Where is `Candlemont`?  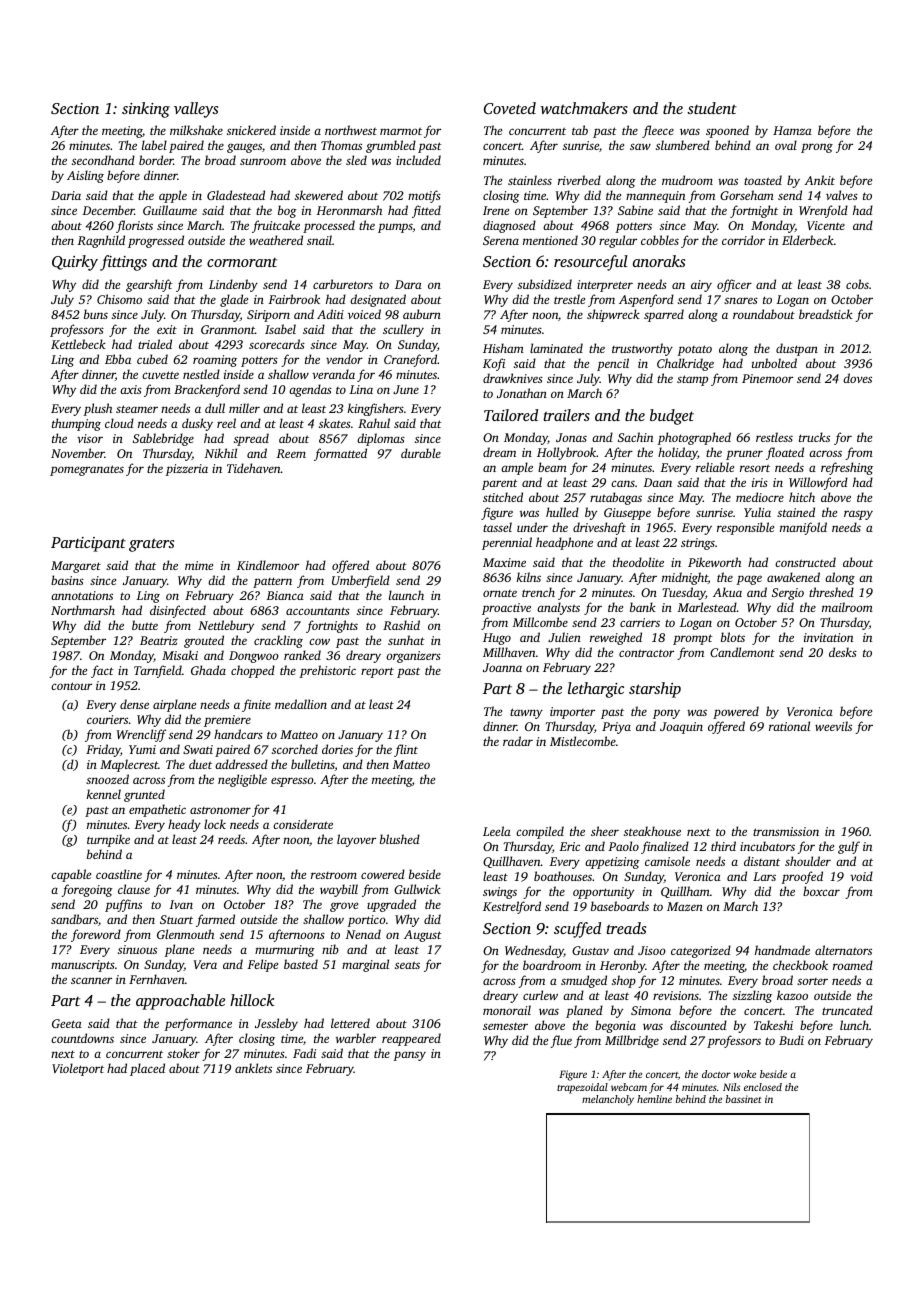 Candlemont is located at coordinates (742, 652).
